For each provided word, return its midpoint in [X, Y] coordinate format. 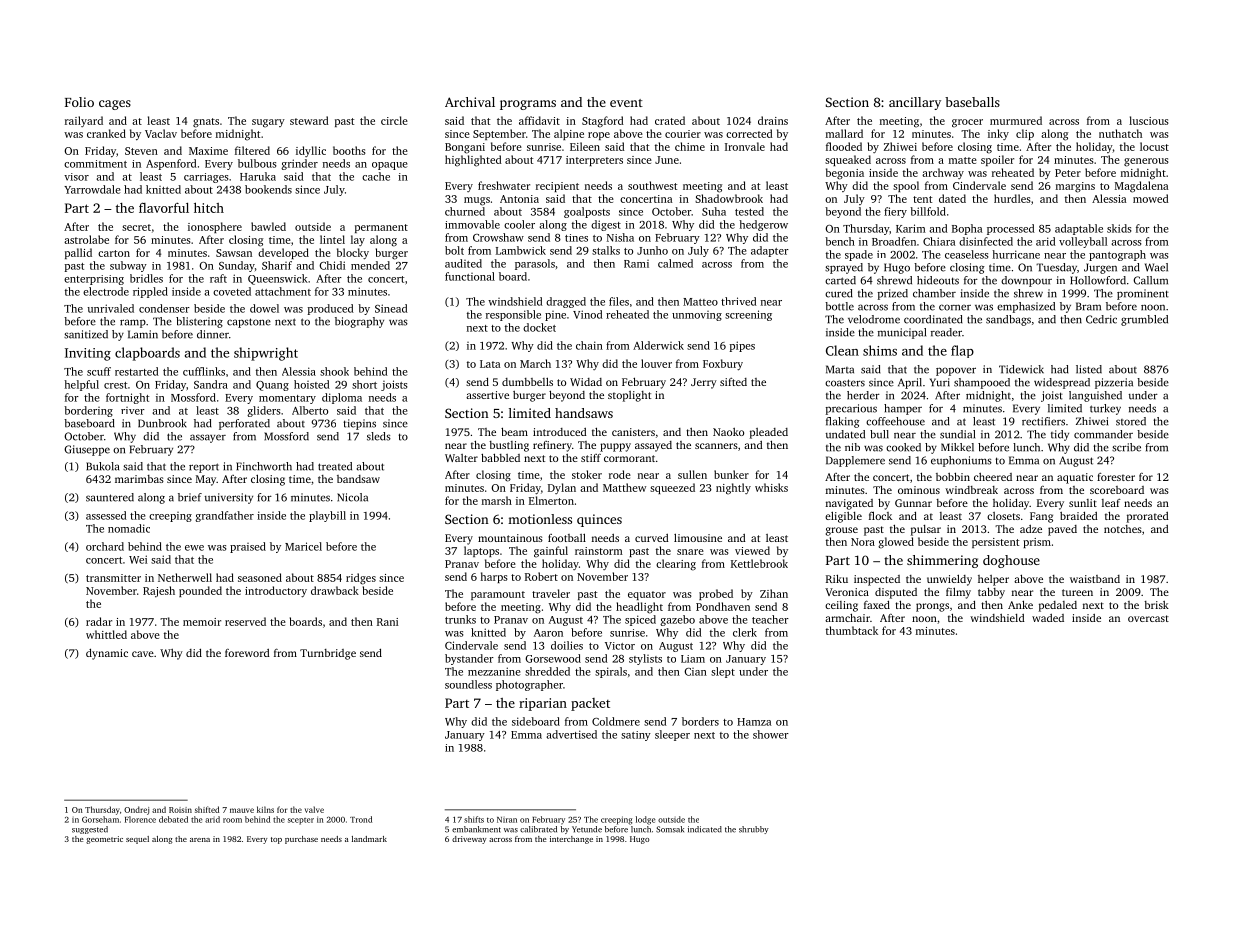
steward [309, 120]
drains [773, 120]
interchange [571, 840]
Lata [490, 364]
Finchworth [264, 466]
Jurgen [1100, 268]
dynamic [107, 654]
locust [1154, 146]
